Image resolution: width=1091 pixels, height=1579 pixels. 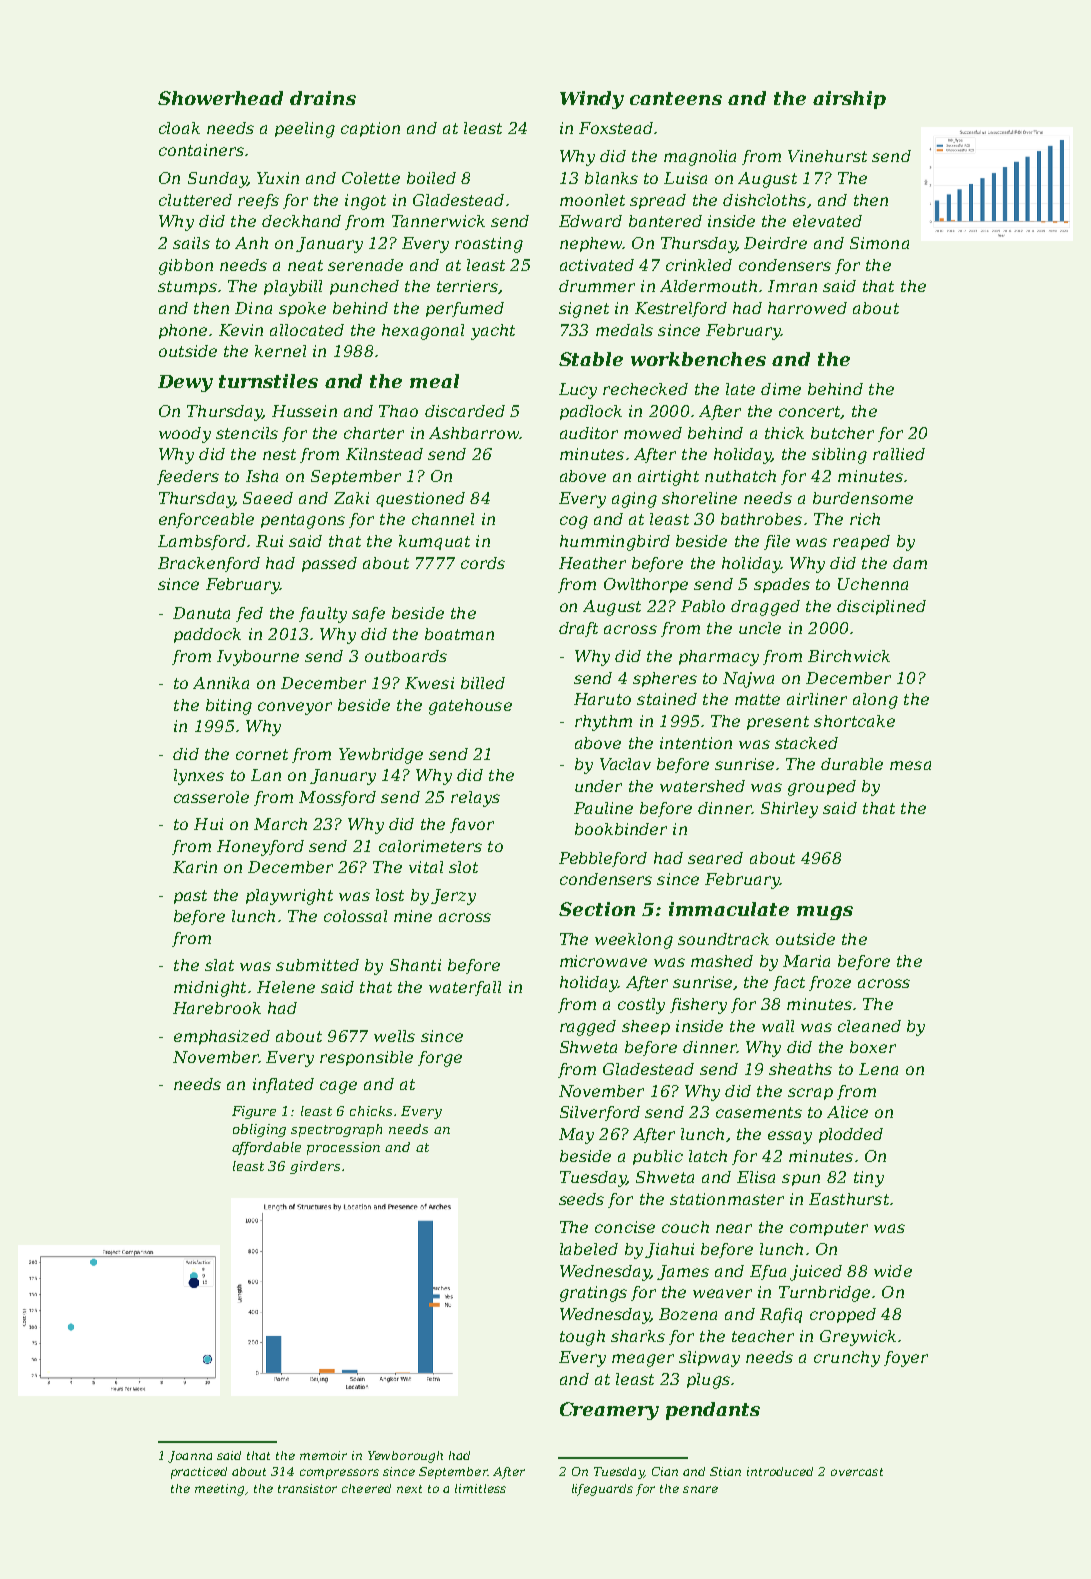 I want to click on durable, so click(x=852, y=764).
